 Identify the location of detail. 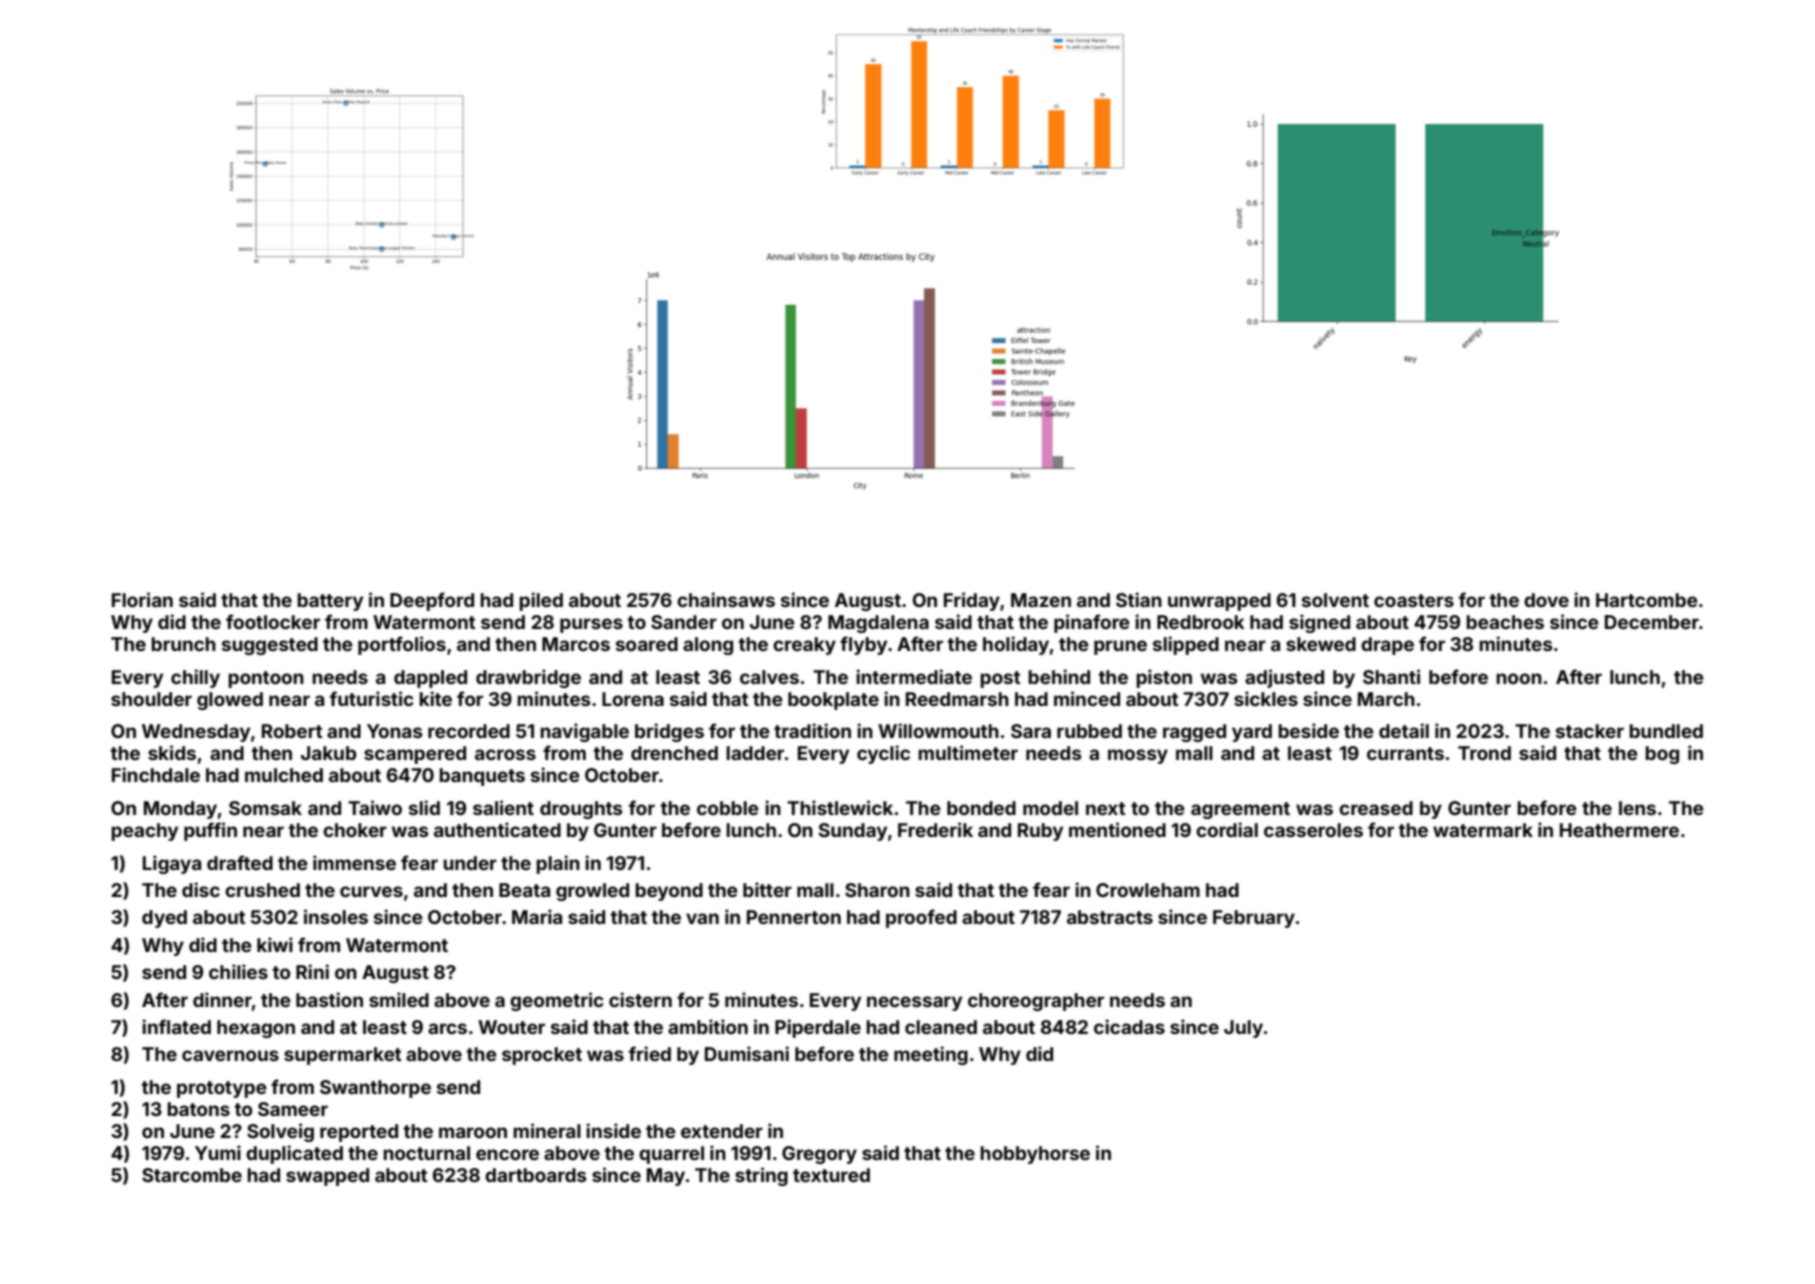
(1404, 730).
